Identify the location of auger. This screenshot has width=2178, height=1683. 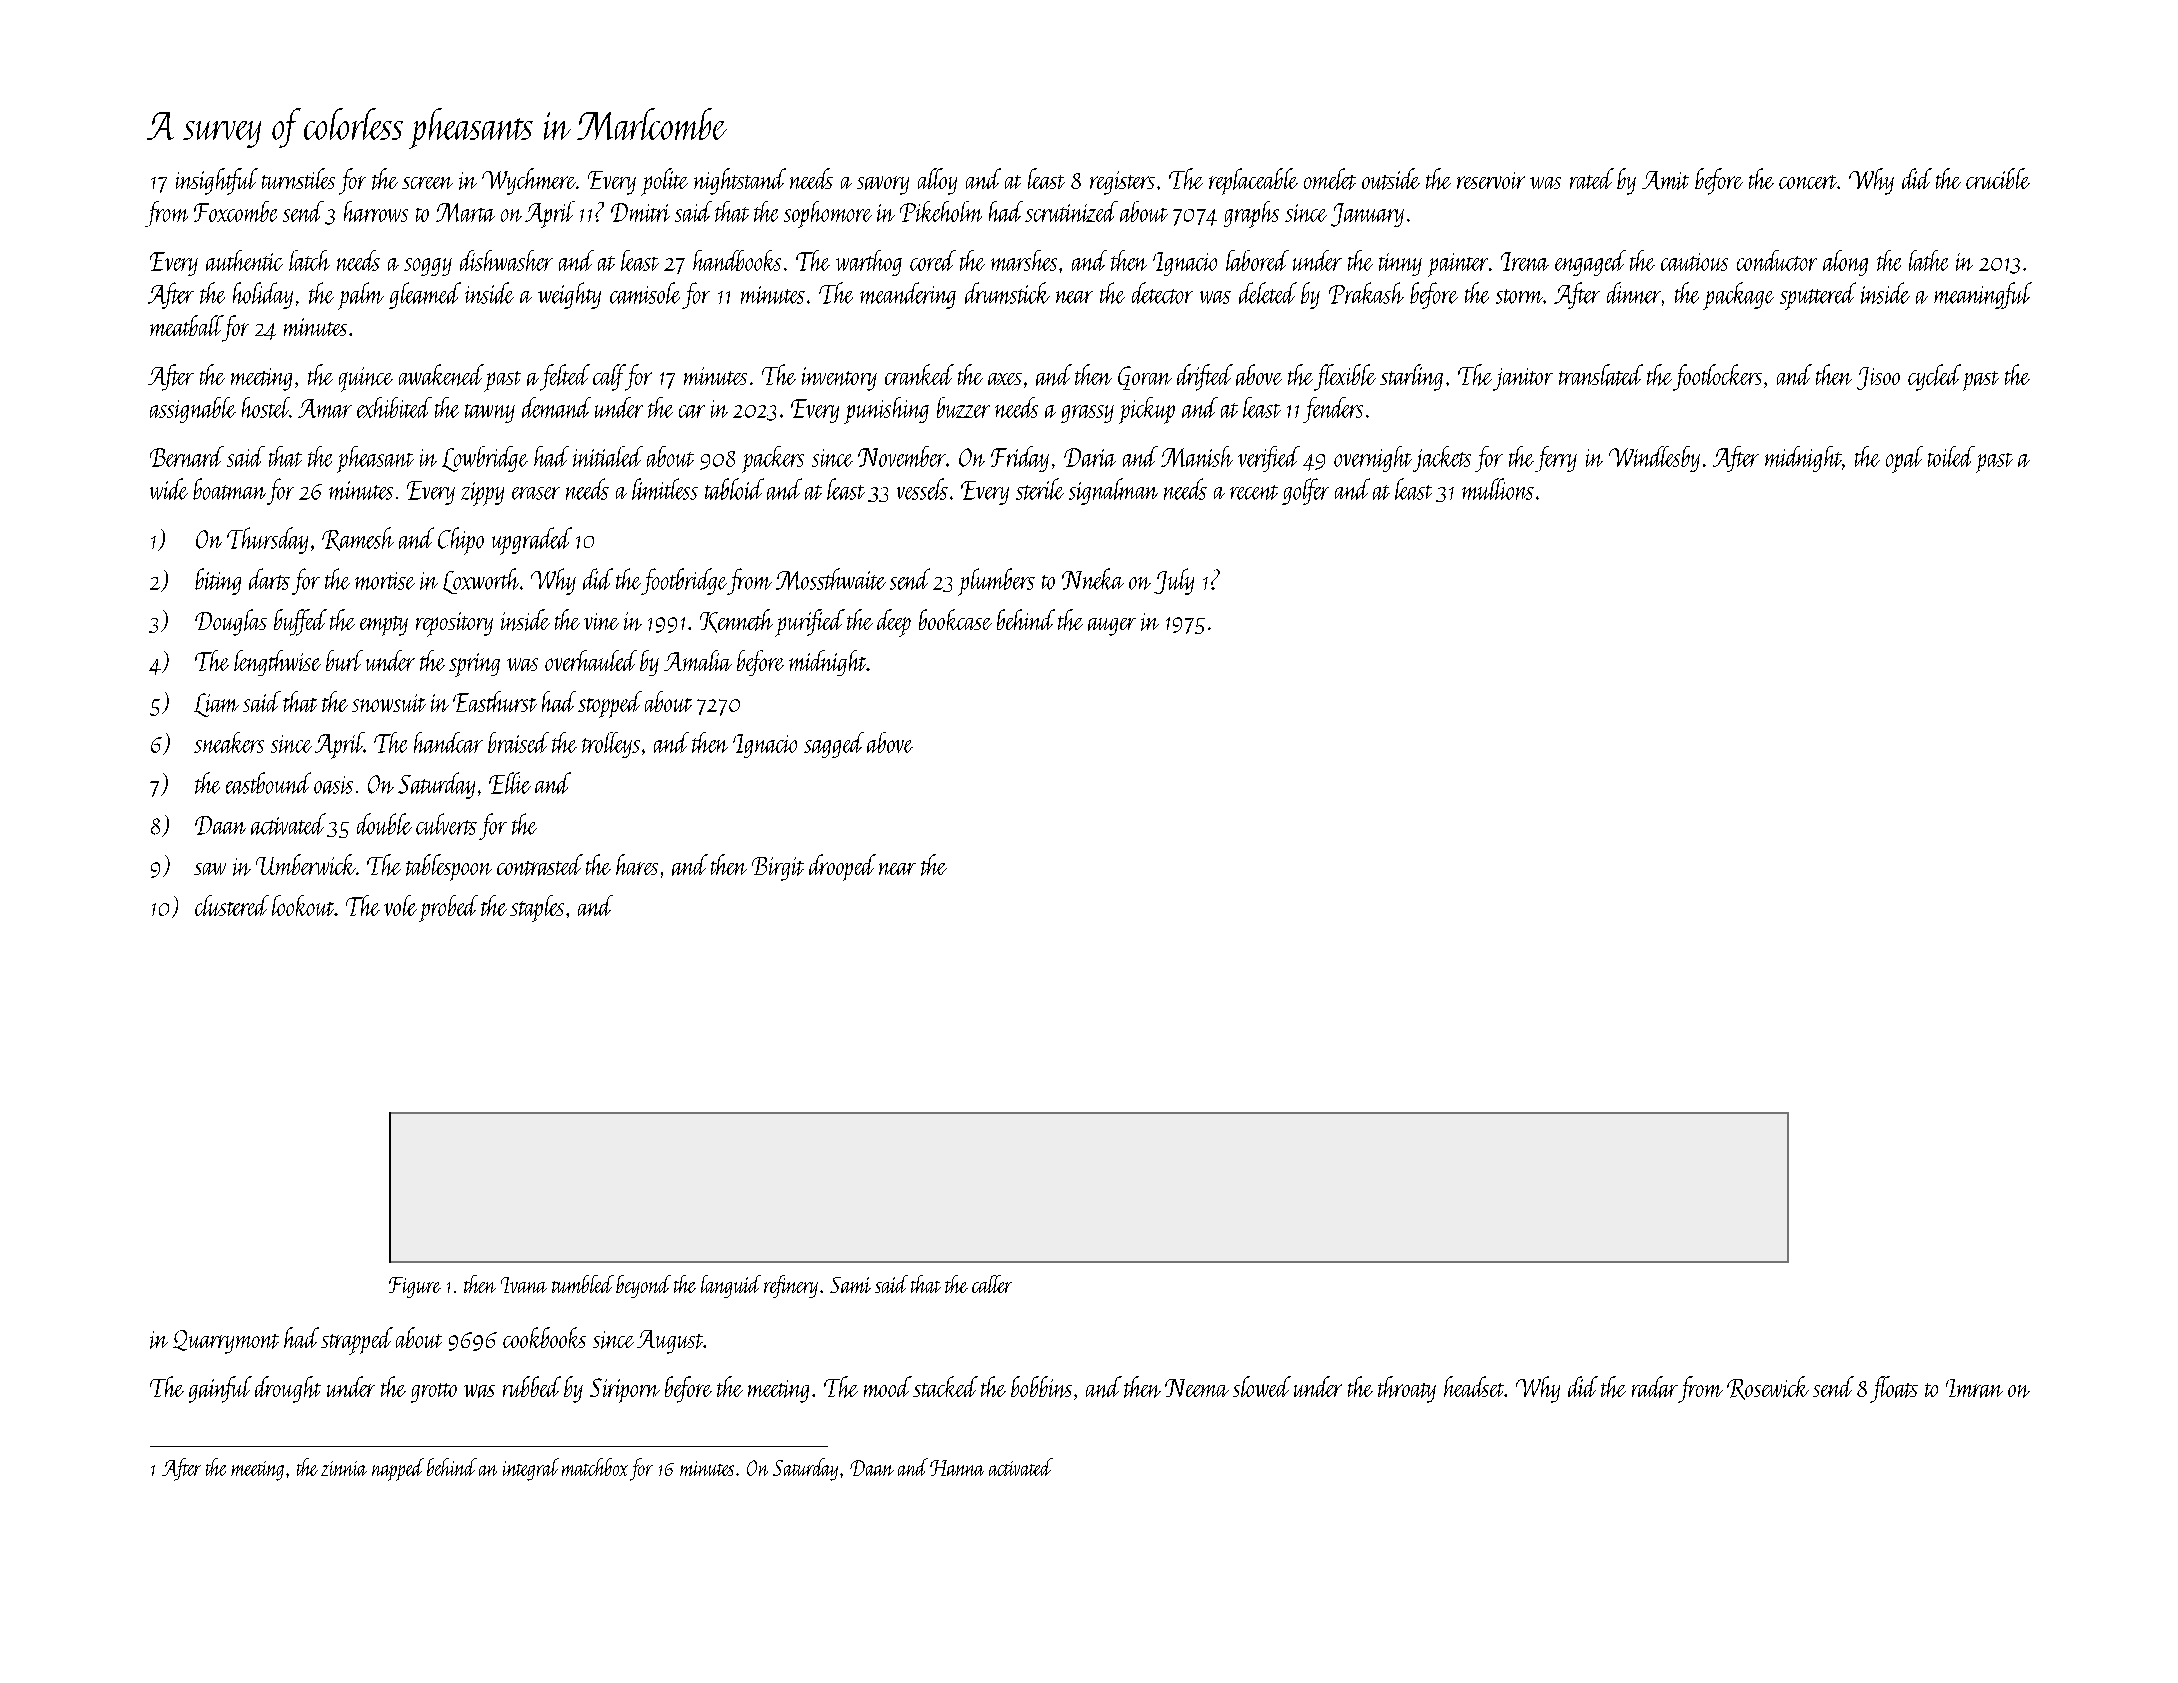
(1112, 627).
